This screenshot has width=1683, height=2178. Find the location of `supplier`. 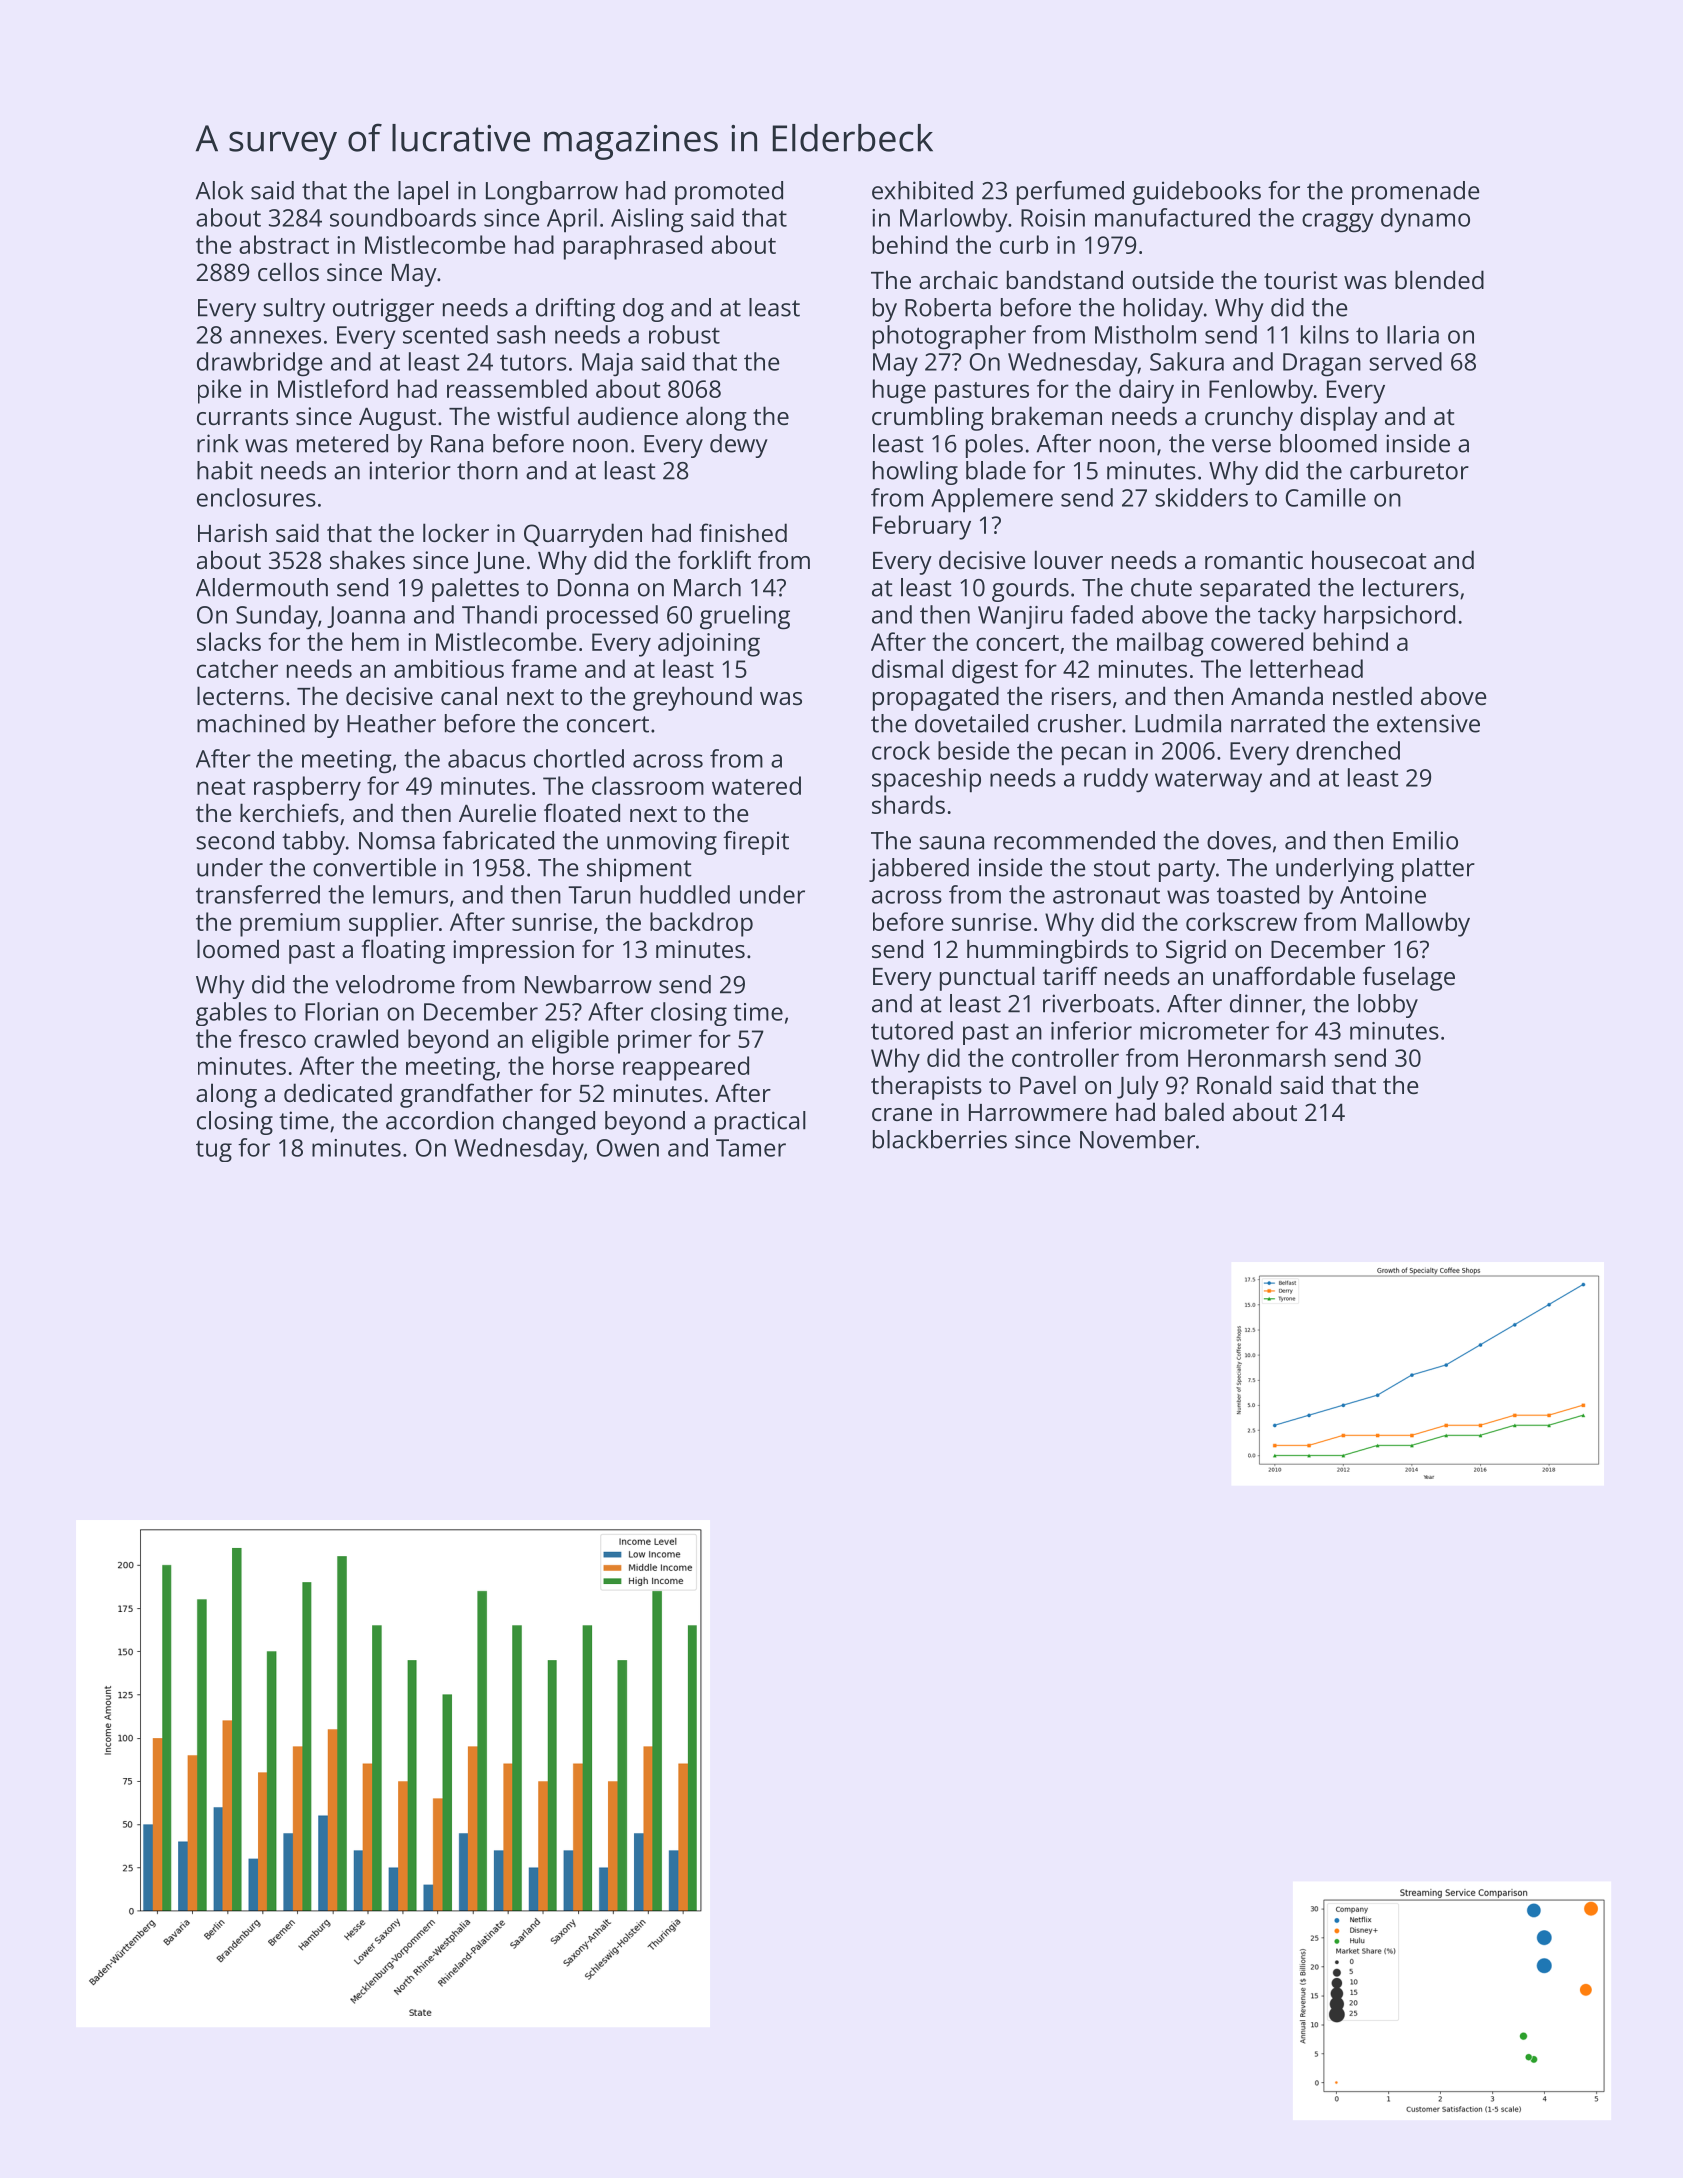

supplier is located at coordinates (394, 924).
